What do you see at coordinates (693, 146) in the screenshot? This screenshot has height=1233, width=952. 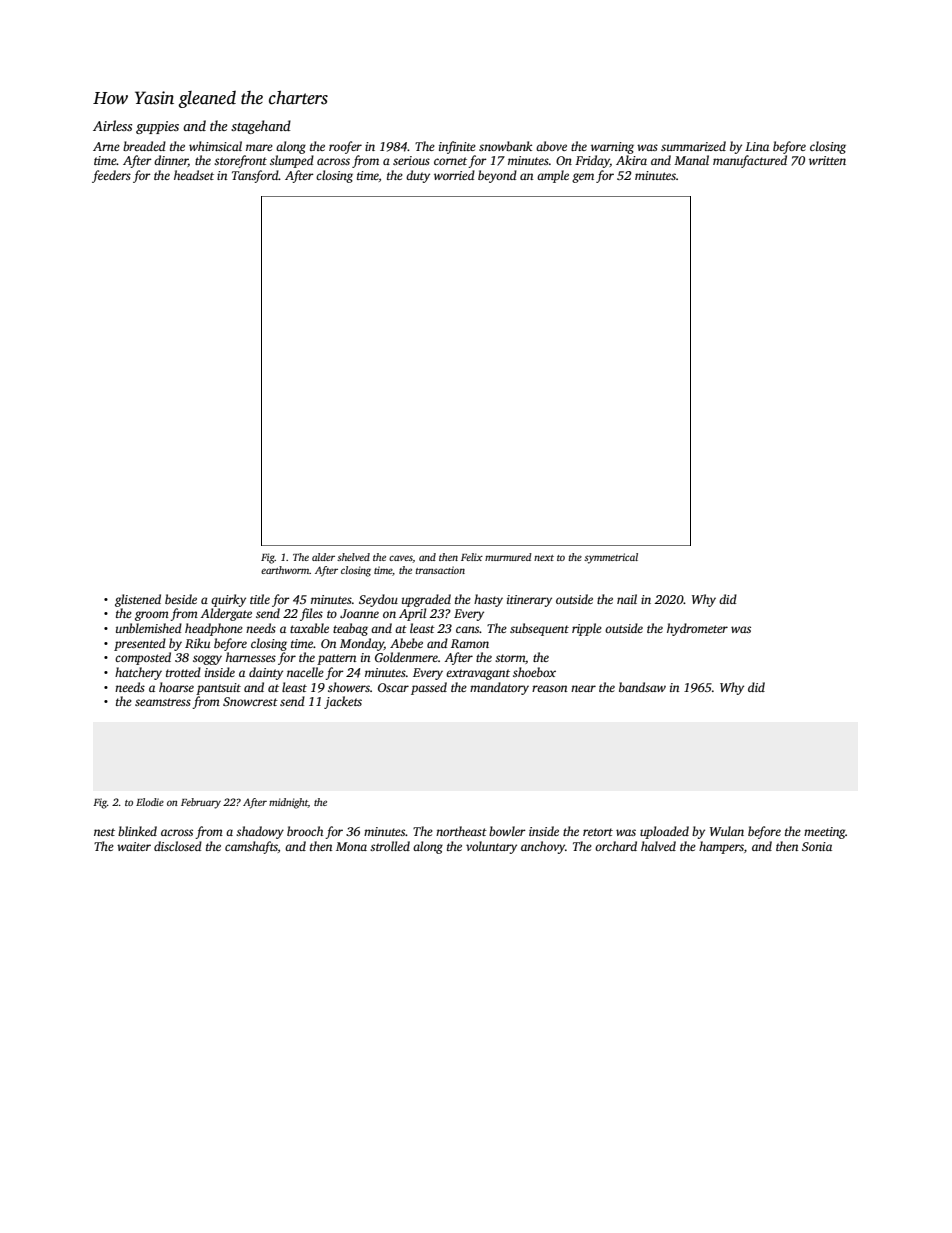 I see `summarized` at bounding box center [693, 146].
